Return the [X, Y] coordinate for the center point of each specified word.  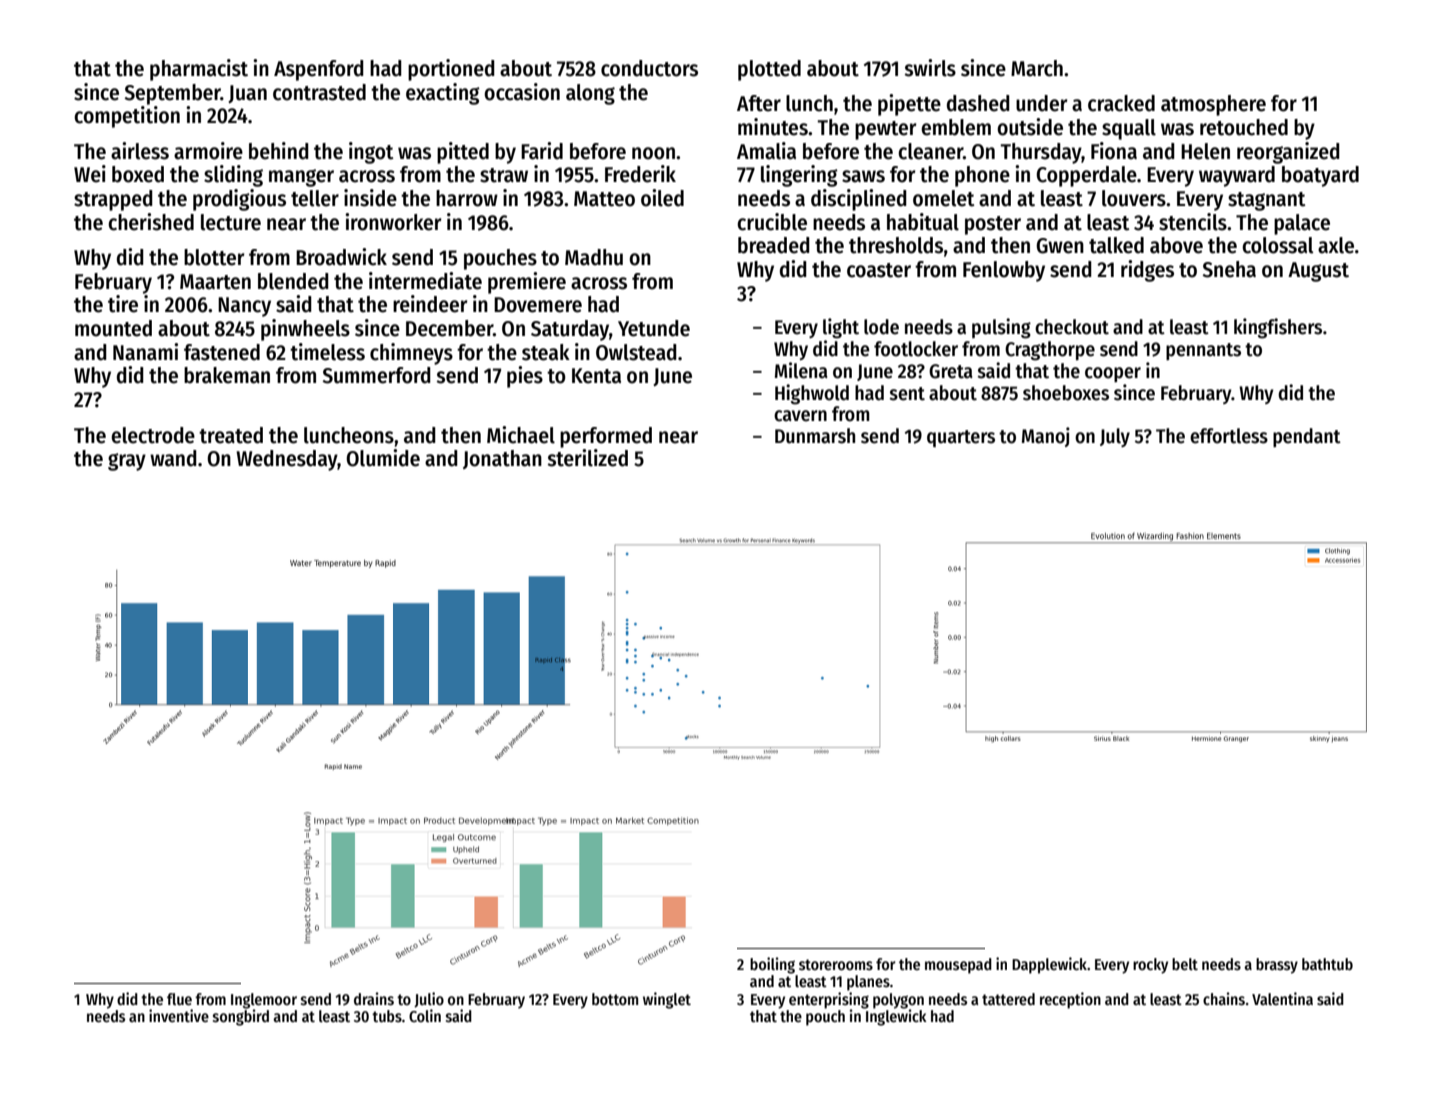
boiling [772, 965]
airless [140, 151]
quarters [961, 438]
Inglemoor [264, 1001]
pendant [1307, 437]
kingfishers [1278, 328]
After [759, 103]
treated [231, 435]
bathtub [1327, 964]
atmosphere [1213, 105]
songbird [241, 1017]
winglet [667, 1000]
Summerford [376, 375]
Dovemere [538, 305]
